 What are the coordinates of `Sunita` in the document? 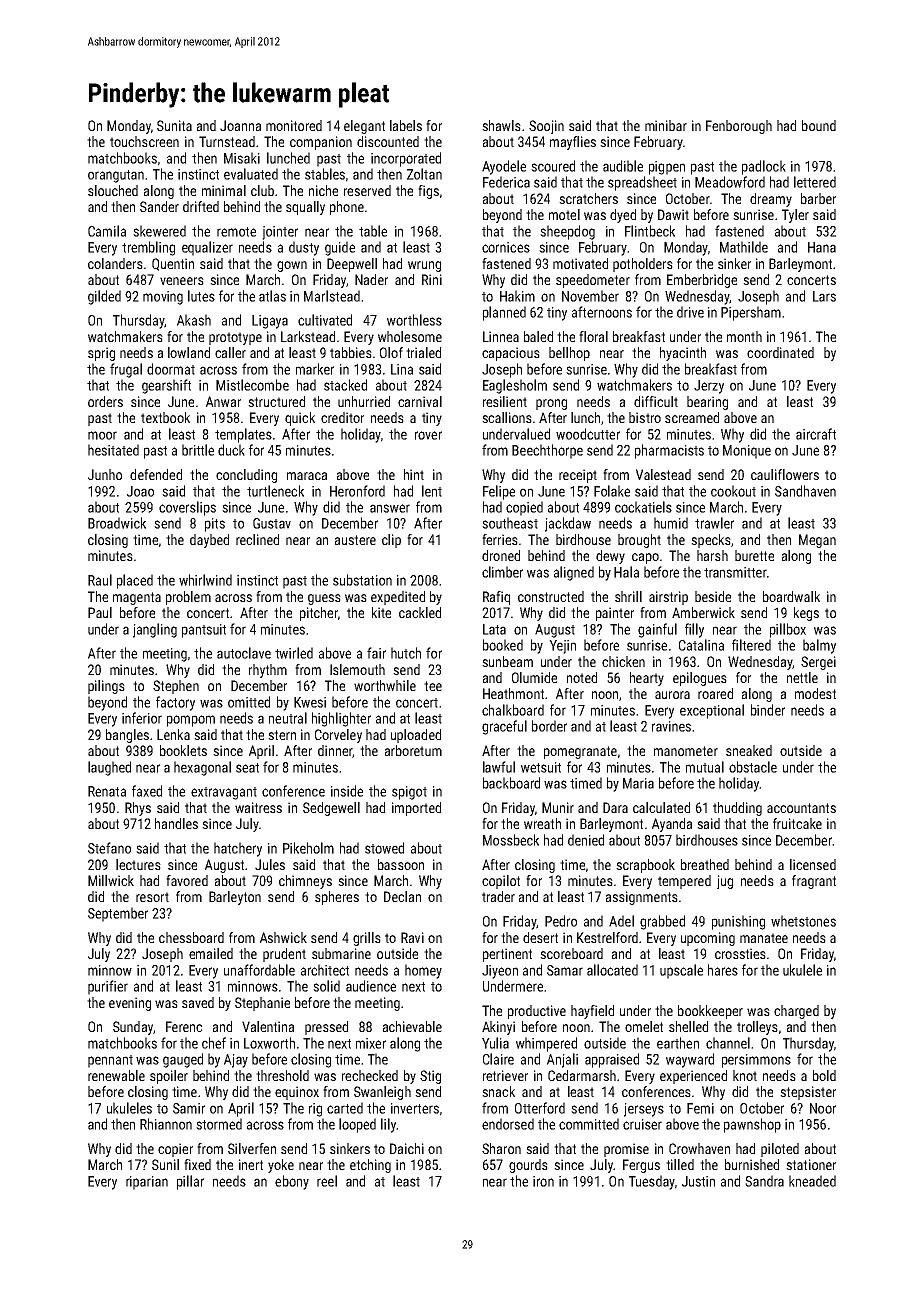 It's located at (174, 125).
